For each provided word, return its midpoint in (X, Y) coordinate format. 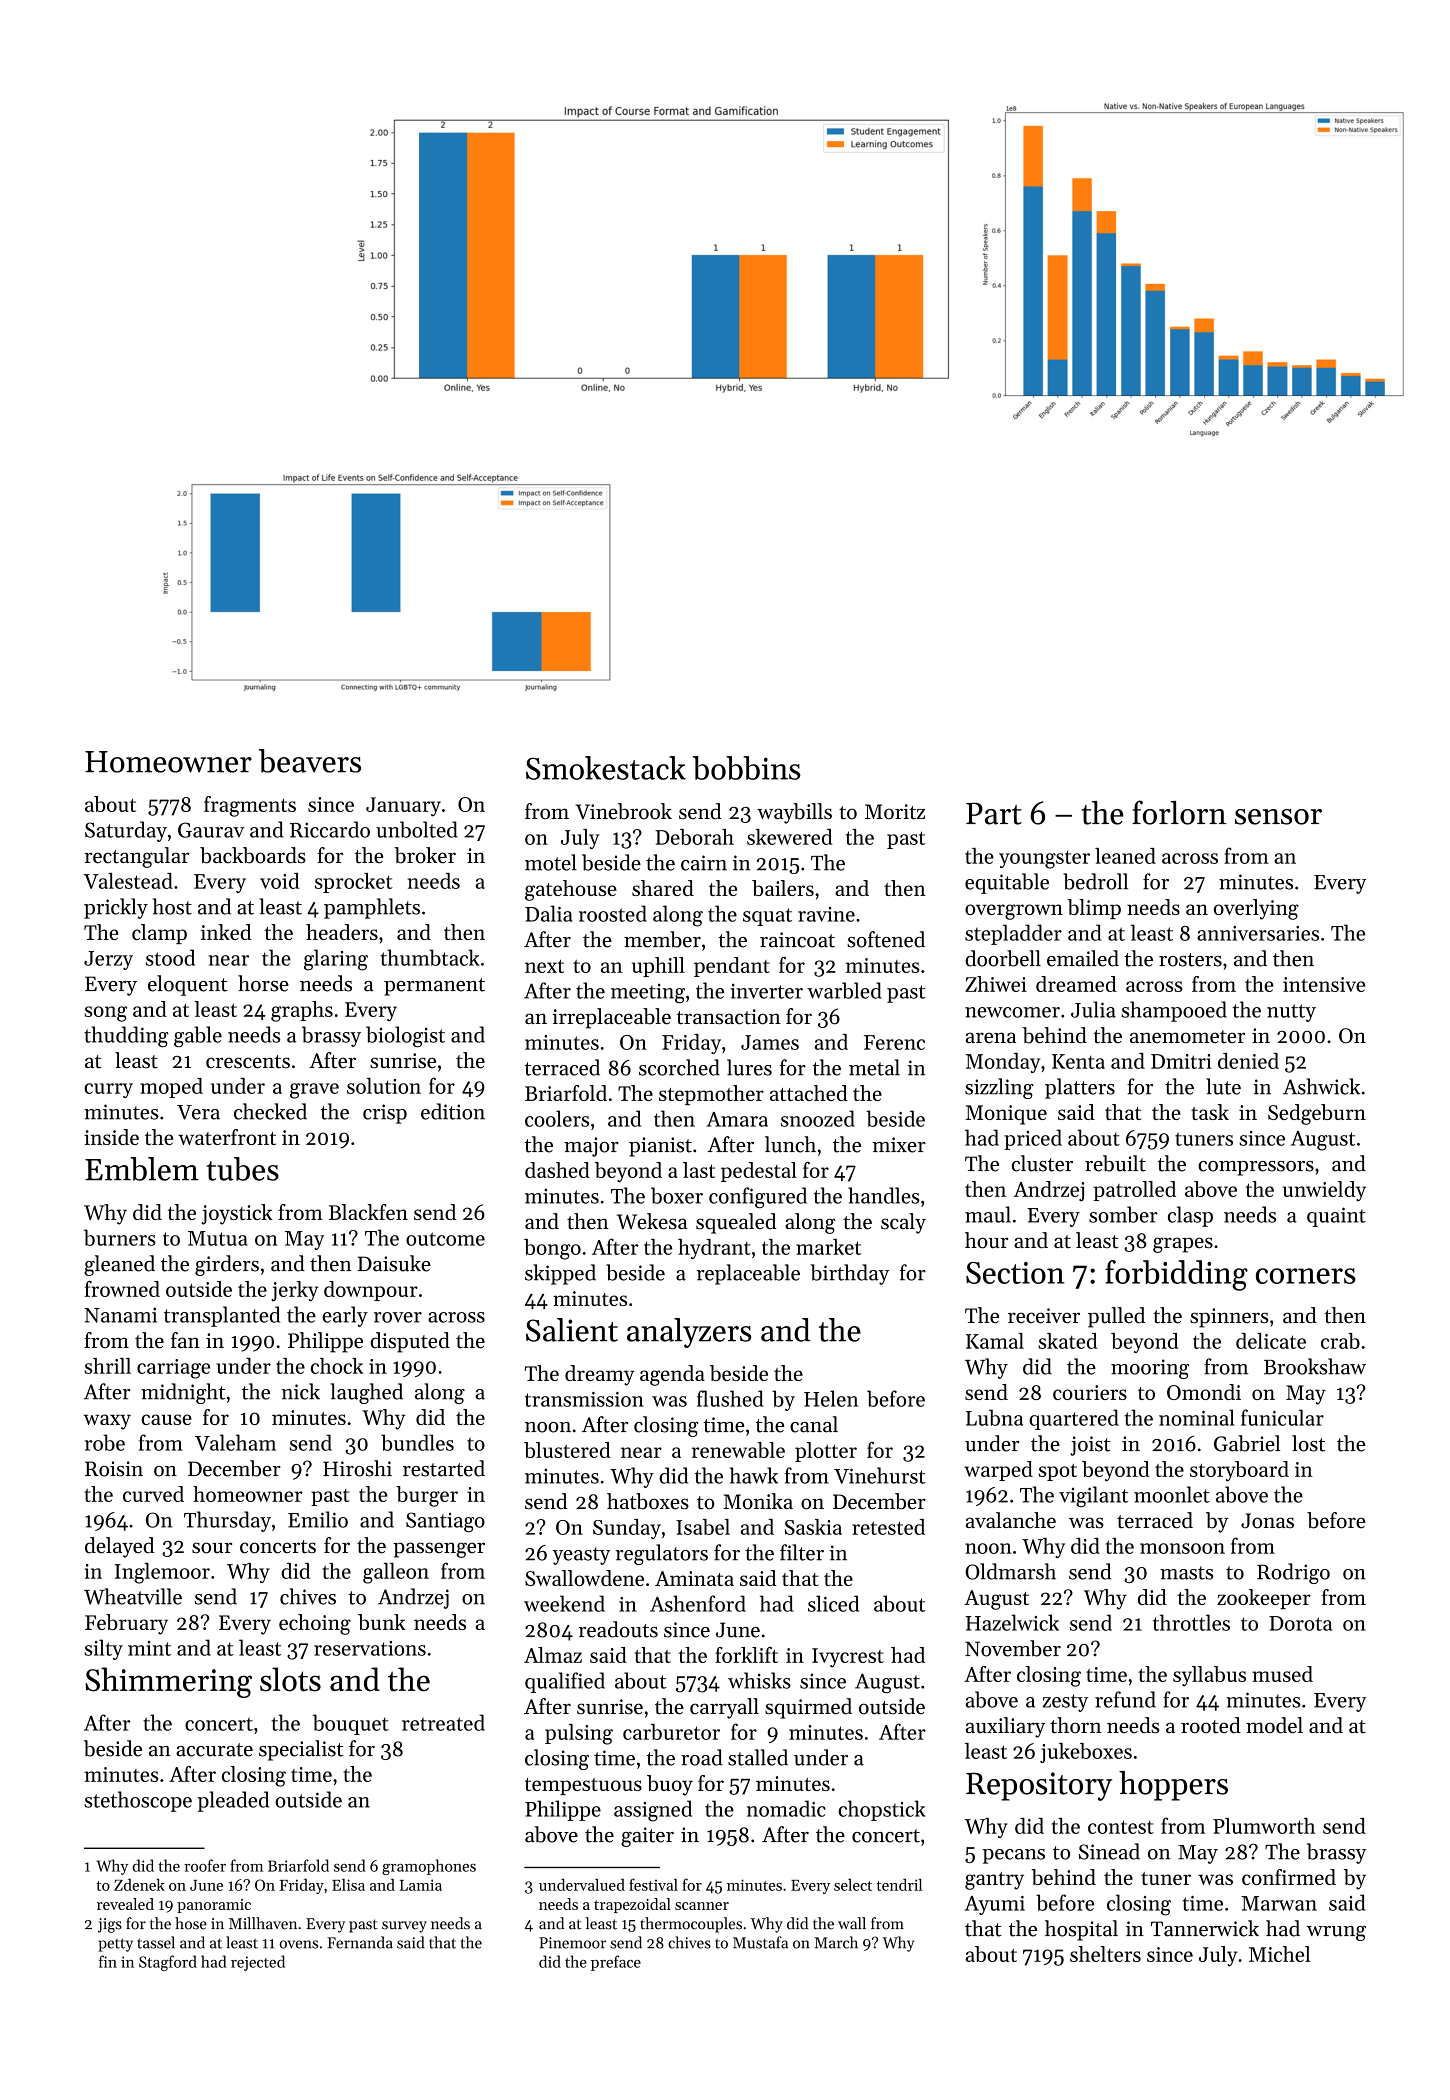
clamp (159, 934)
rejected (258, 1963)
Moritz (895, 812)
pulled (1116, 1317)
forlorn (1179, 812)
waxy (107, 1422)
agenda (672, 1375)
